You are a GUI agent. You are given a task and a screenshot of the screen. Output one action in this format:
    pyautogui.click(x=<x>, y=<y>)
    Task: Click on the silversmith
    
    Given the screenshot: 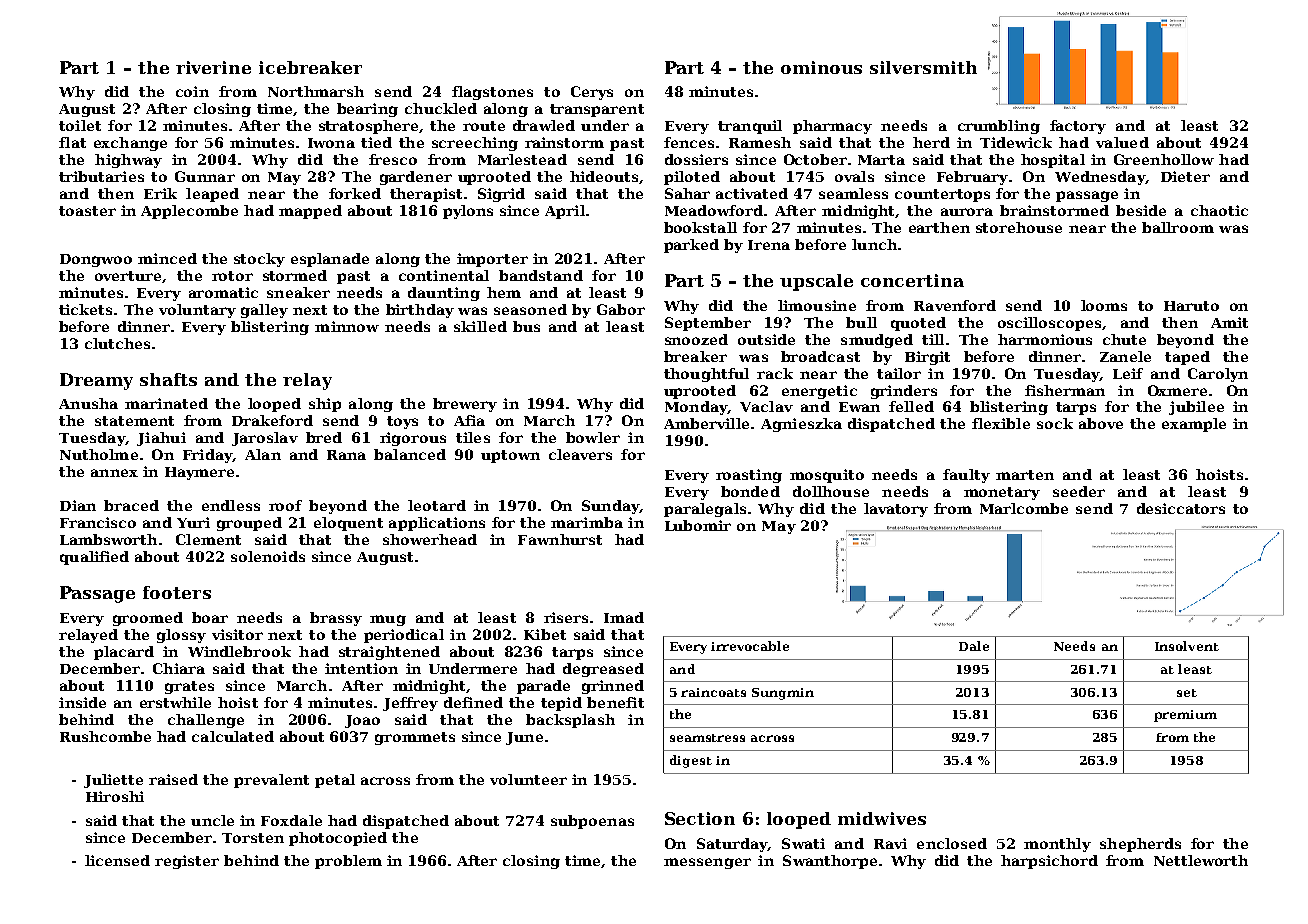 What is the action you would take?
    pyautogui.click(x=923, y=67)
